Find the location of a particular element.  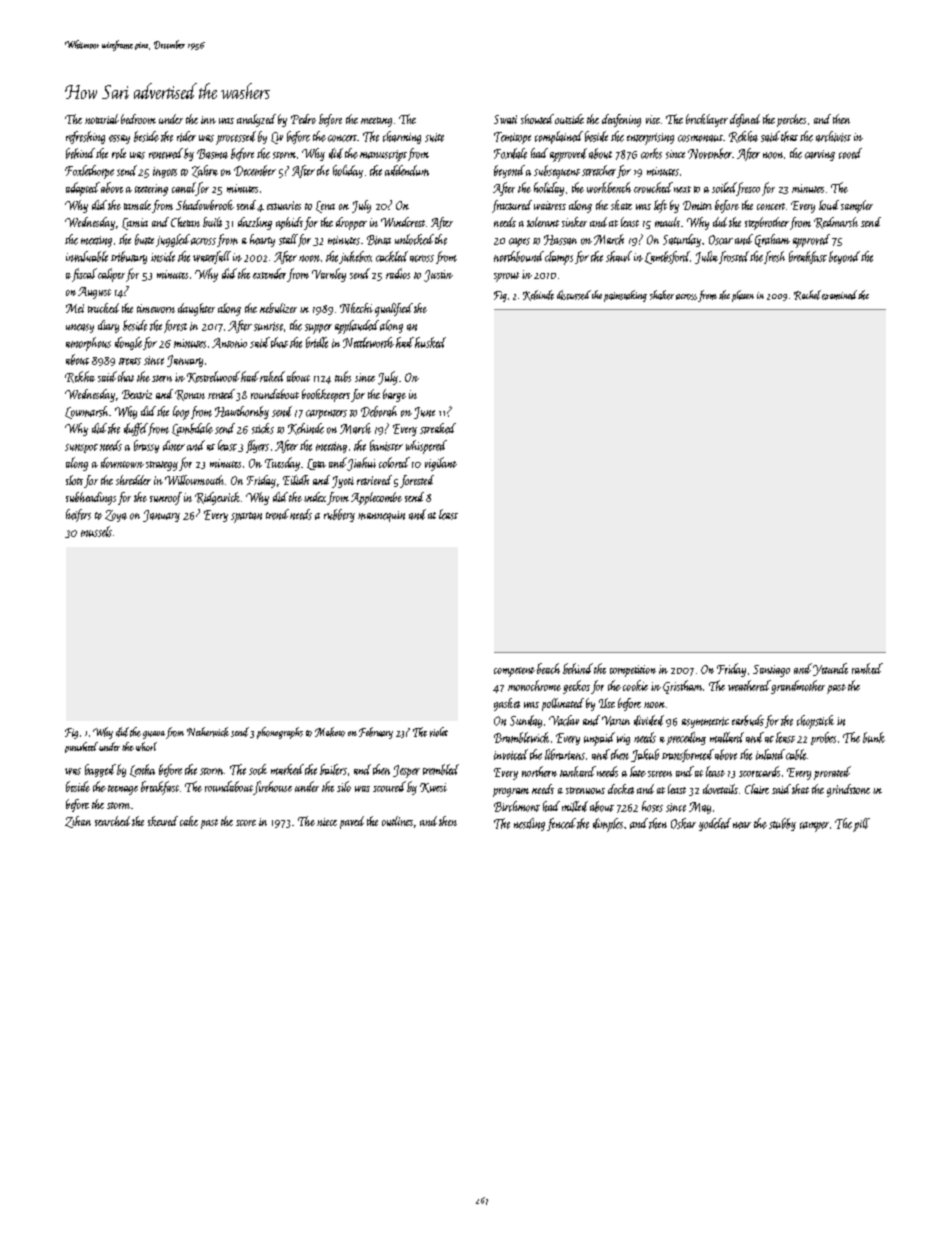

shaker is located at coordinates (662, 295).
